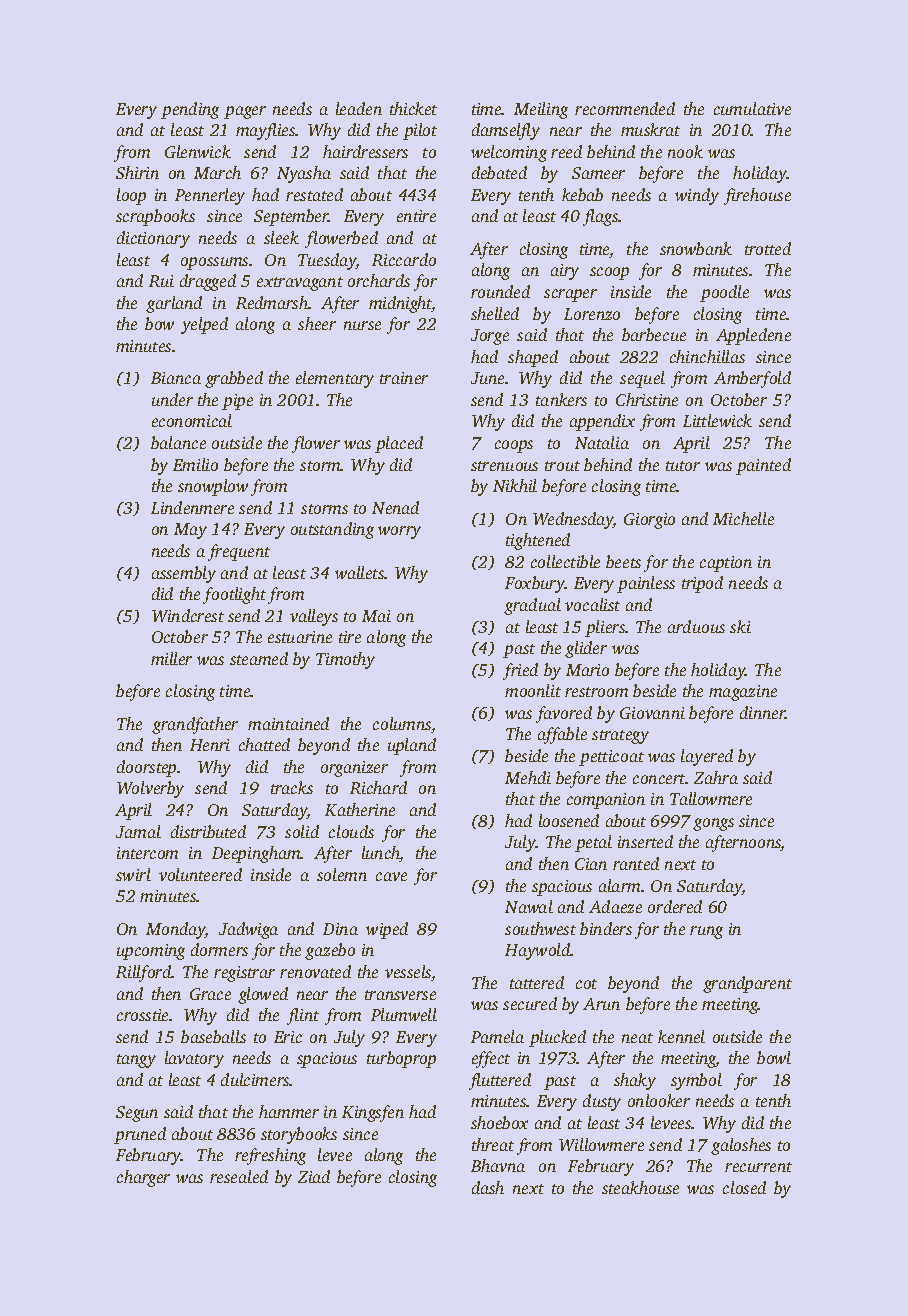 The height and width of the image is (1316, 908). I want to click on arduous, so click(696, 626).
